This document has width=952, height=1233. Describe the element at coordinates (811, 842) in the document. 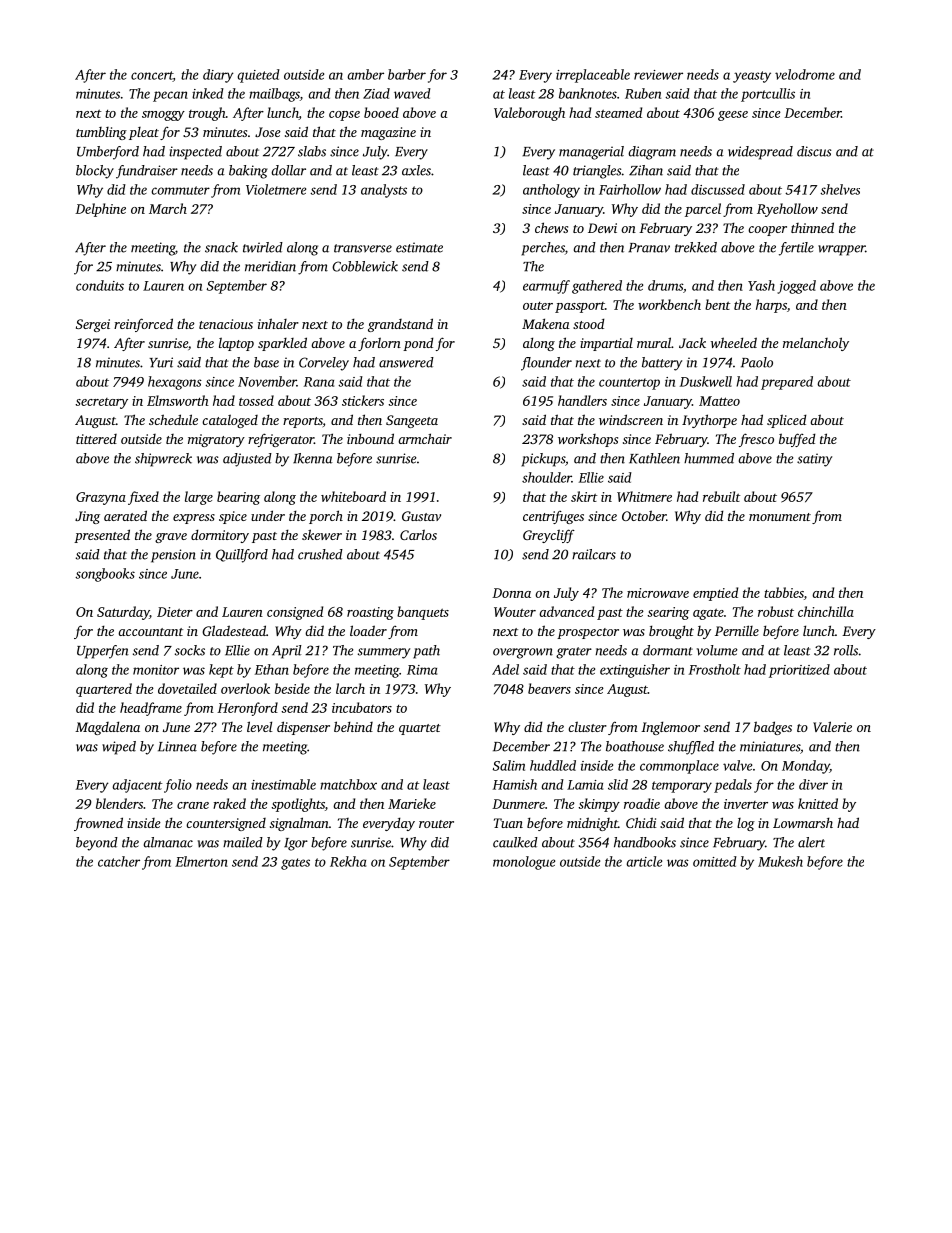

I see `alert` at that location.
